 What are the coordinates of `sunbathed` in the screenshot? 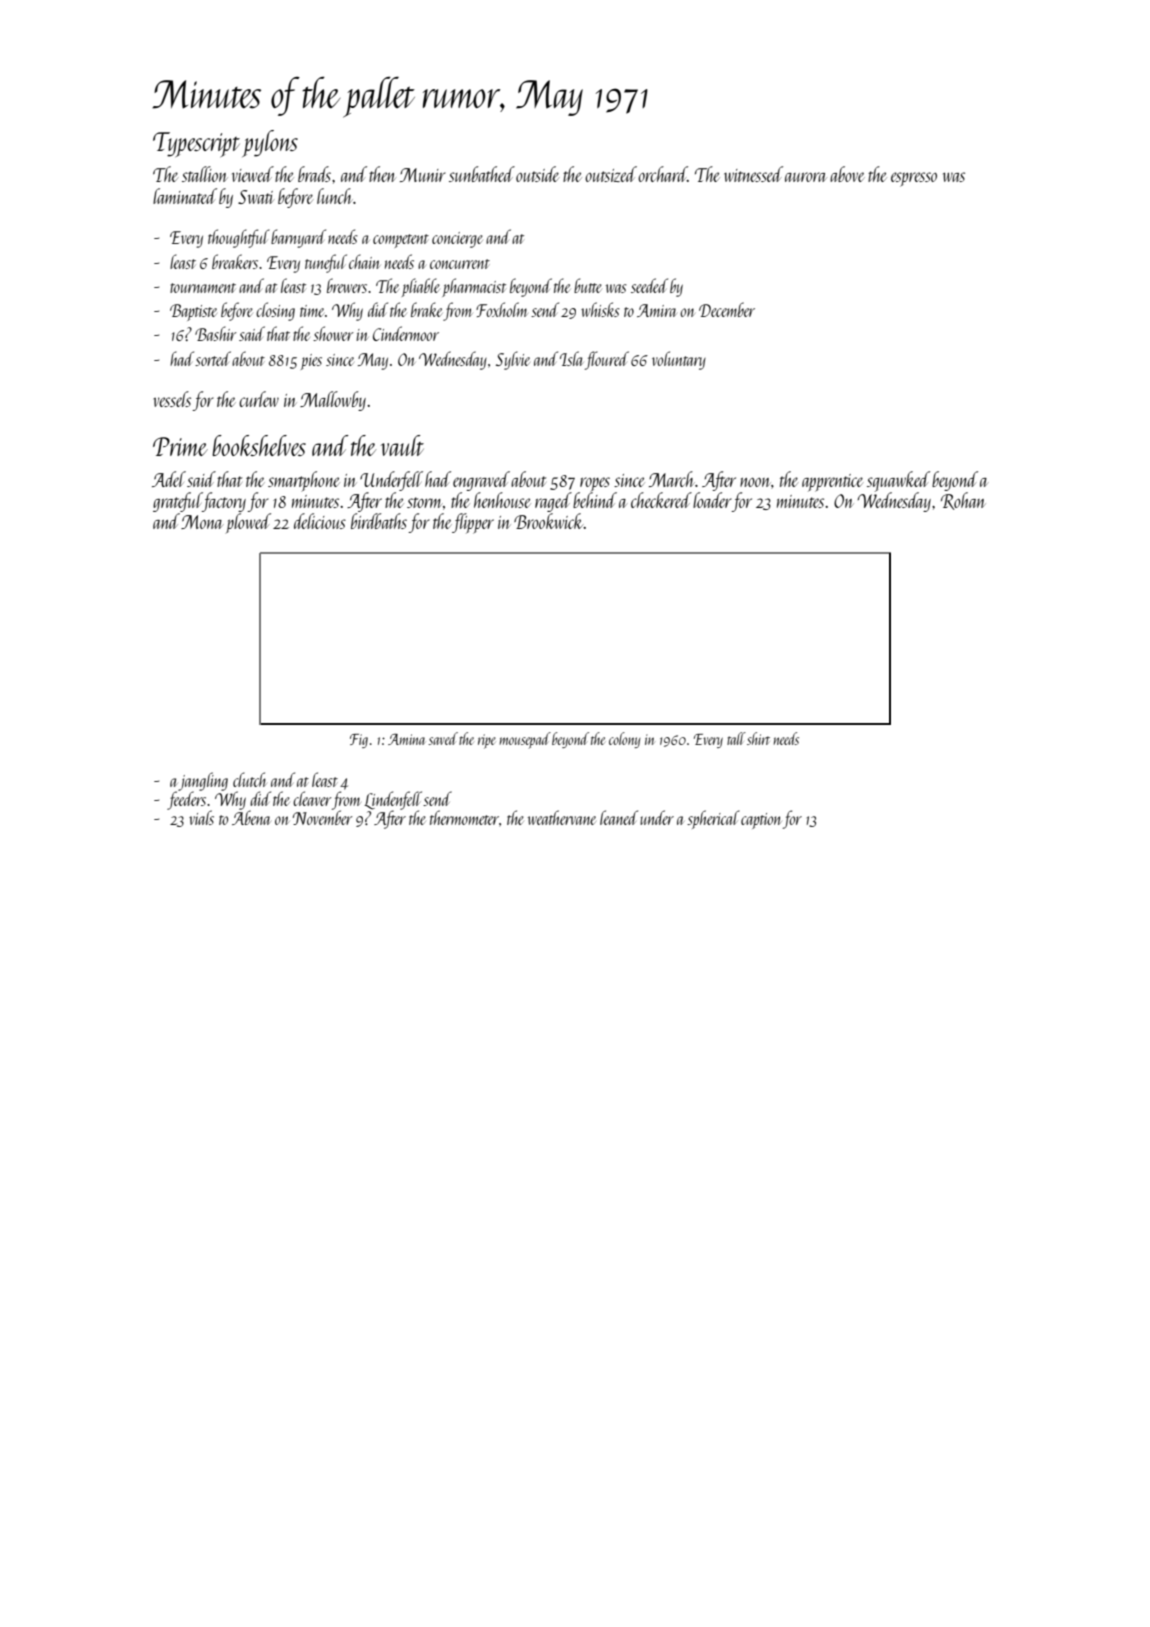 It's located at (482, 174).
